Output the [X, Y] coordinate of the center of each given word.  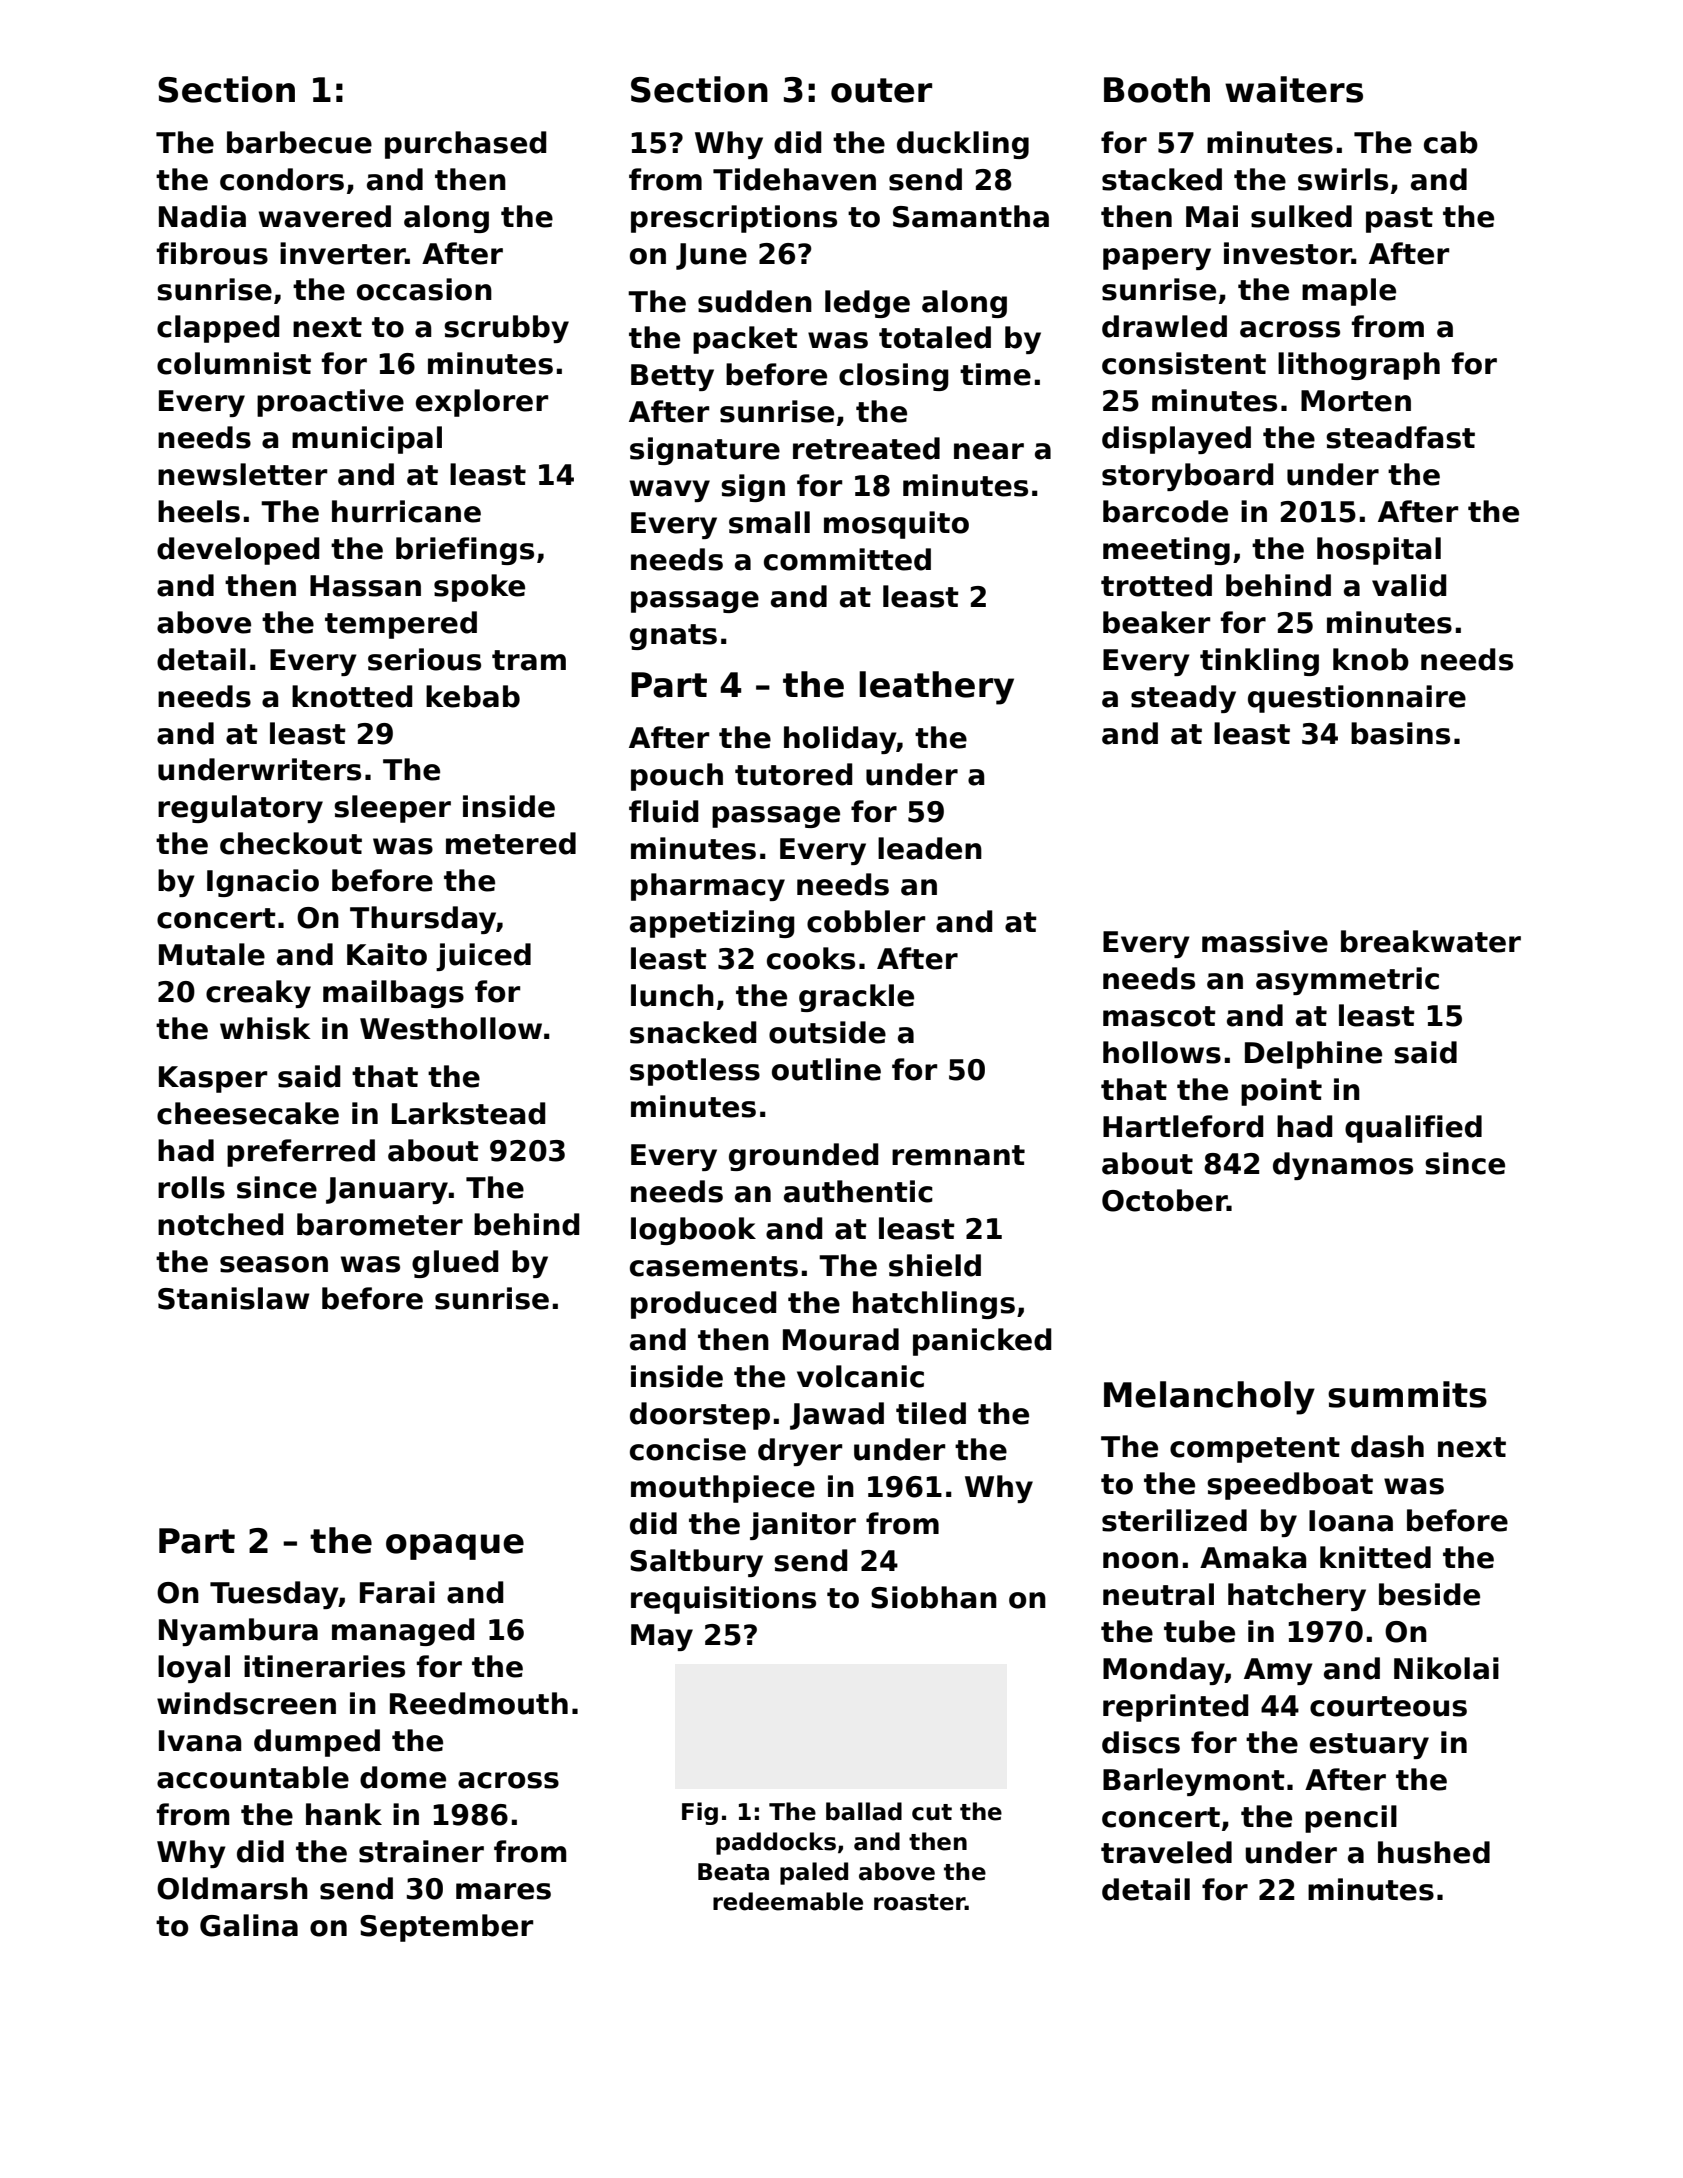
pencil [1351, 1819]
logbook [693, 1231]
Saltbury [696, 1563]
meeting [1166, 551]
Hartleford [1183, 1126]
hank [344, 1814]
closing [893, 377]
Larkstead [468, 1113]
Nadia [202, 216]
